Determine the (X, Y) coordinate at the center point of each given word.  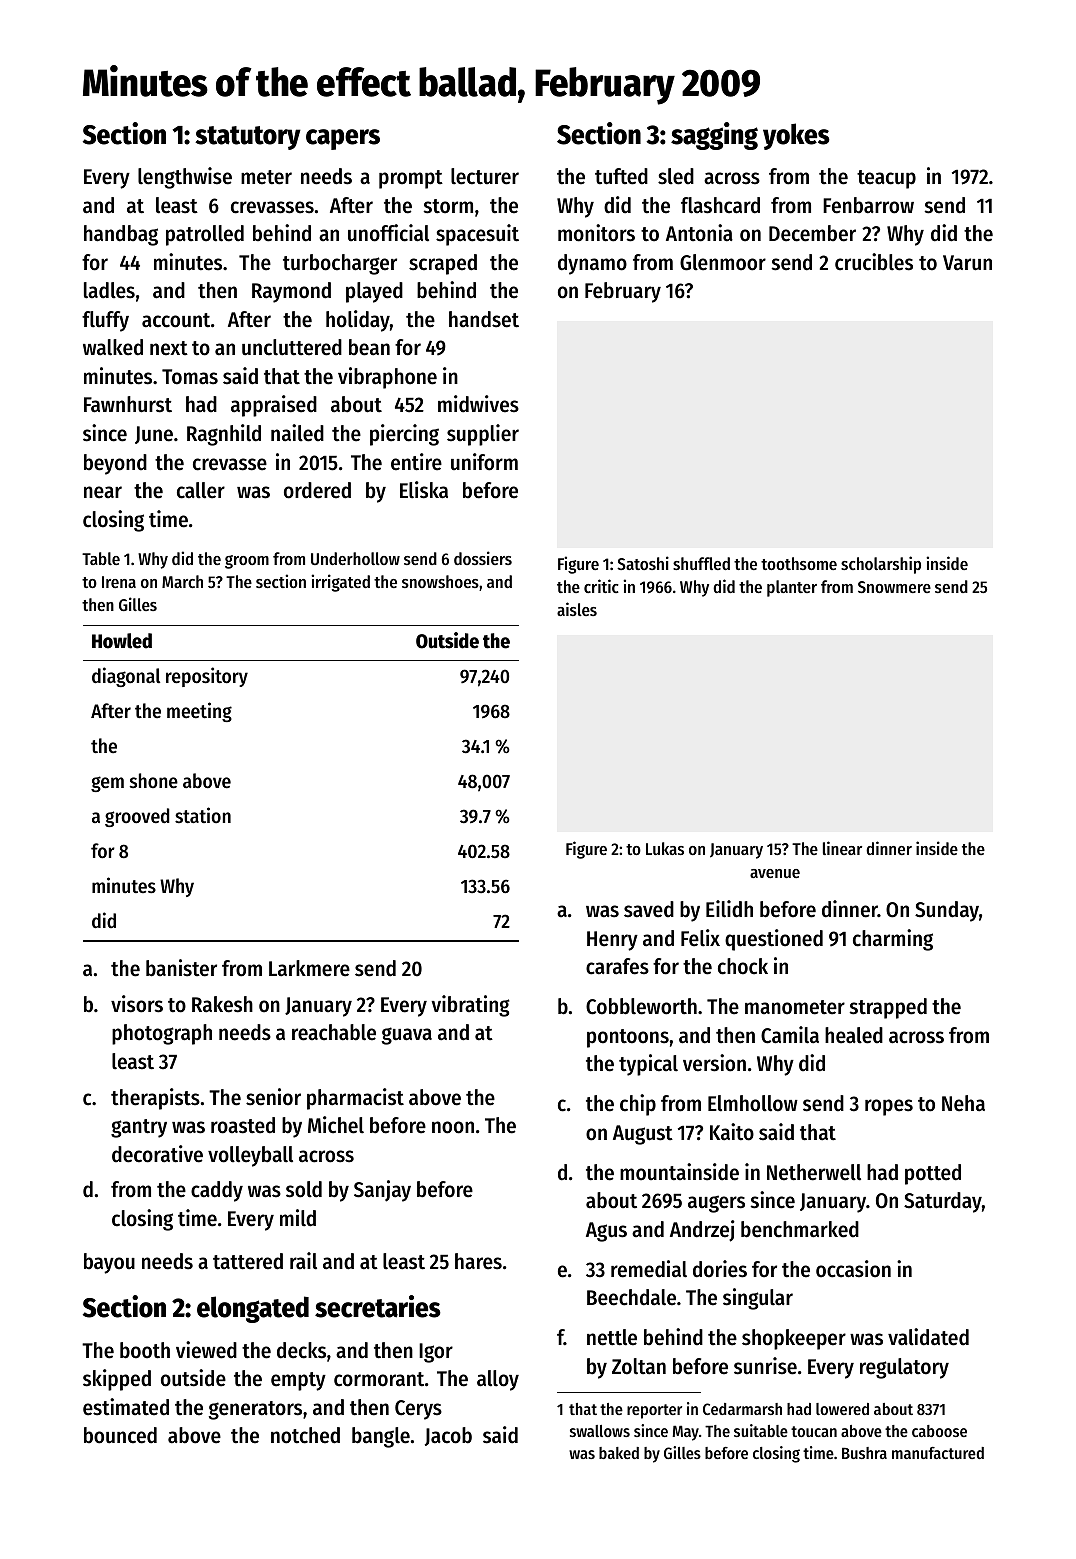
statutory (248, 138)
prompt (411, 179)
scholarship (881, 565)
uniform (484, 462)
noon (453, 1127)
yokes (796, 136)
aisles (577, 609)
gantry (139, 1128)
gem (107, 784)
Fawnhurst (128, 404)
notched (305, 1435)
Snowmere (894, 587)
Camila (790, 1035)
